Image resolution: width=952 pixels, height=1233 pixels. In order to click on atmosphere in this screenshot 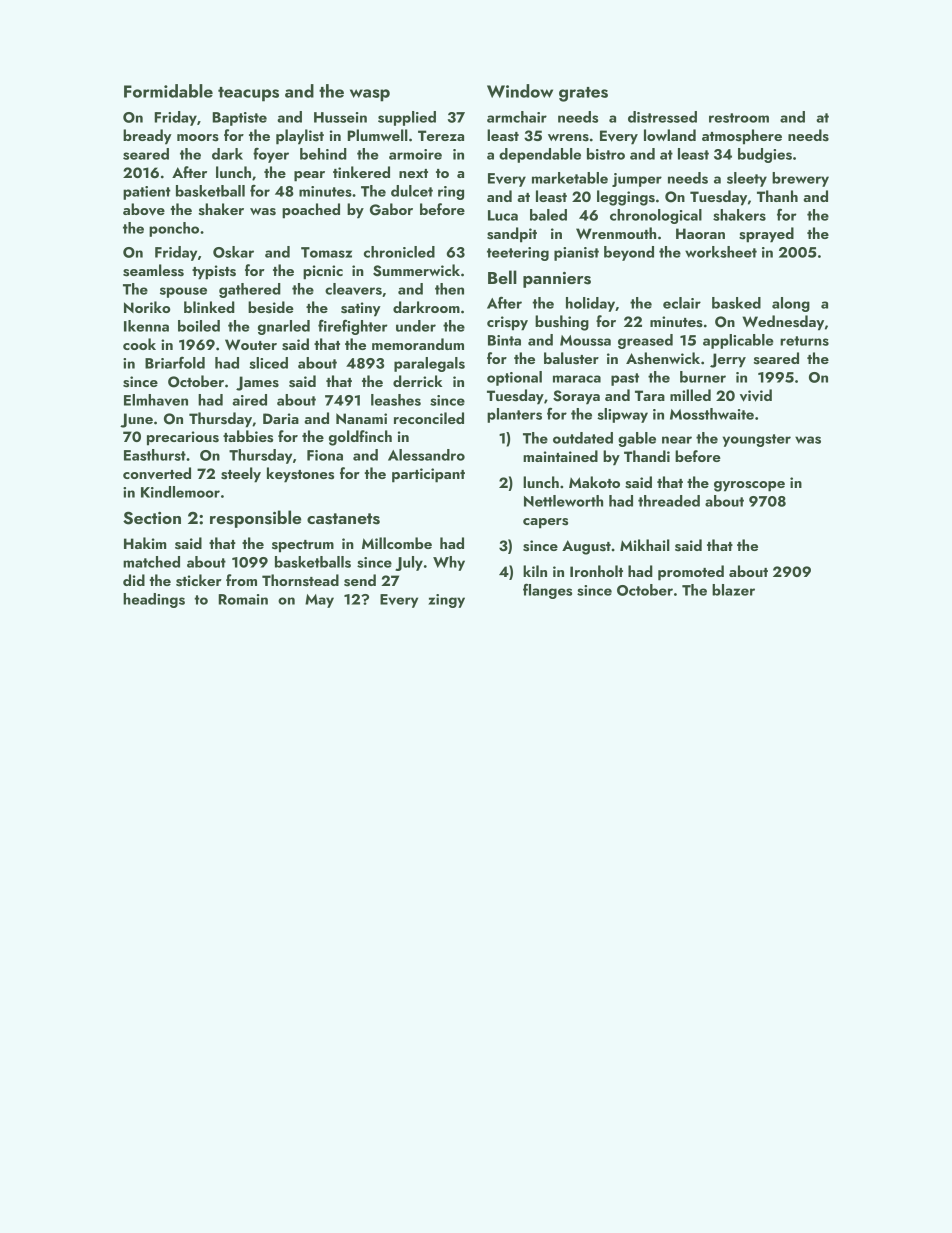, I will do `click(742, 137)`.
